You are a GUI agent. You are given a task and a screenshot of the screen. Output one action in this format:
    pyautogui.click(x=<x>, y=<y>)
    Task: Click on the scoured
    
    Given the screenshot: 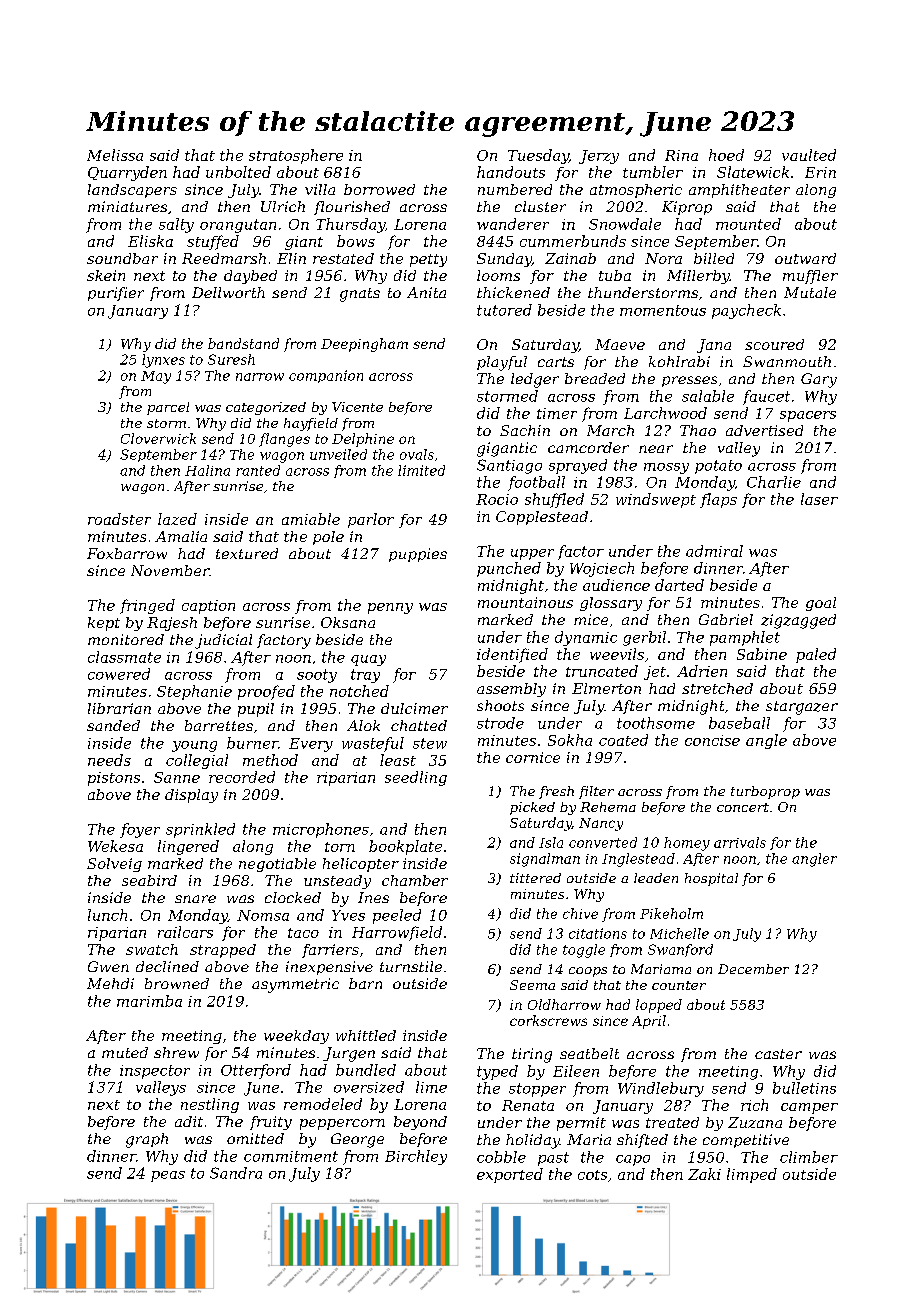 What is the action you would take?
    pyautogui.click(x=774, y=344)
